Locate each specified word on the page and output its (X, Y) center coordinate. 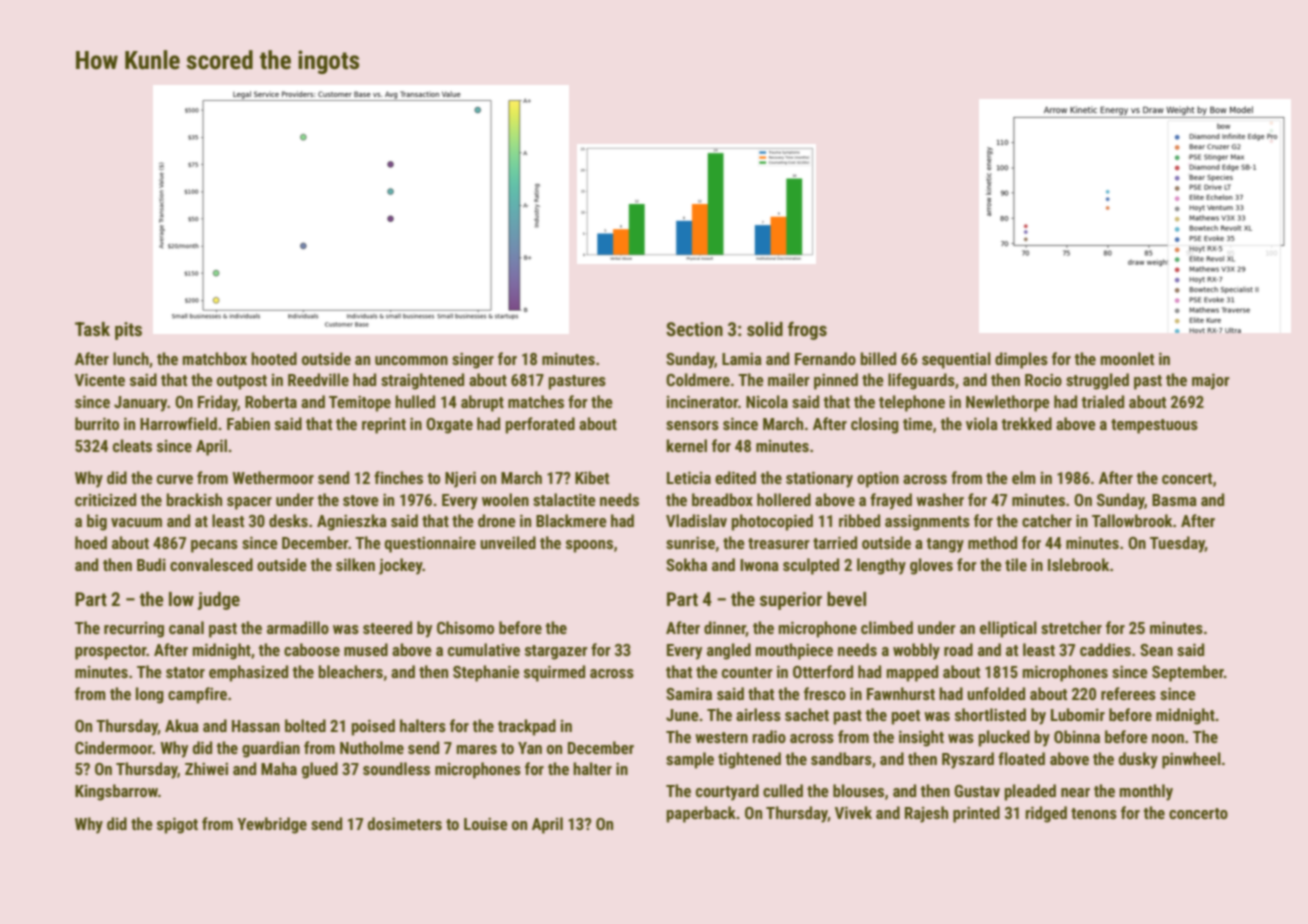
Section (694, 329)
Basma (1174, 500)
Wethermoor (273, 477)
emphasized (248, 673)
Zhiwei (206, 768)
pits (128, 331)
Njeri (460, 479)
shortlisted (990, 714)
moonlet (1127, 358)
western (721, 737)
